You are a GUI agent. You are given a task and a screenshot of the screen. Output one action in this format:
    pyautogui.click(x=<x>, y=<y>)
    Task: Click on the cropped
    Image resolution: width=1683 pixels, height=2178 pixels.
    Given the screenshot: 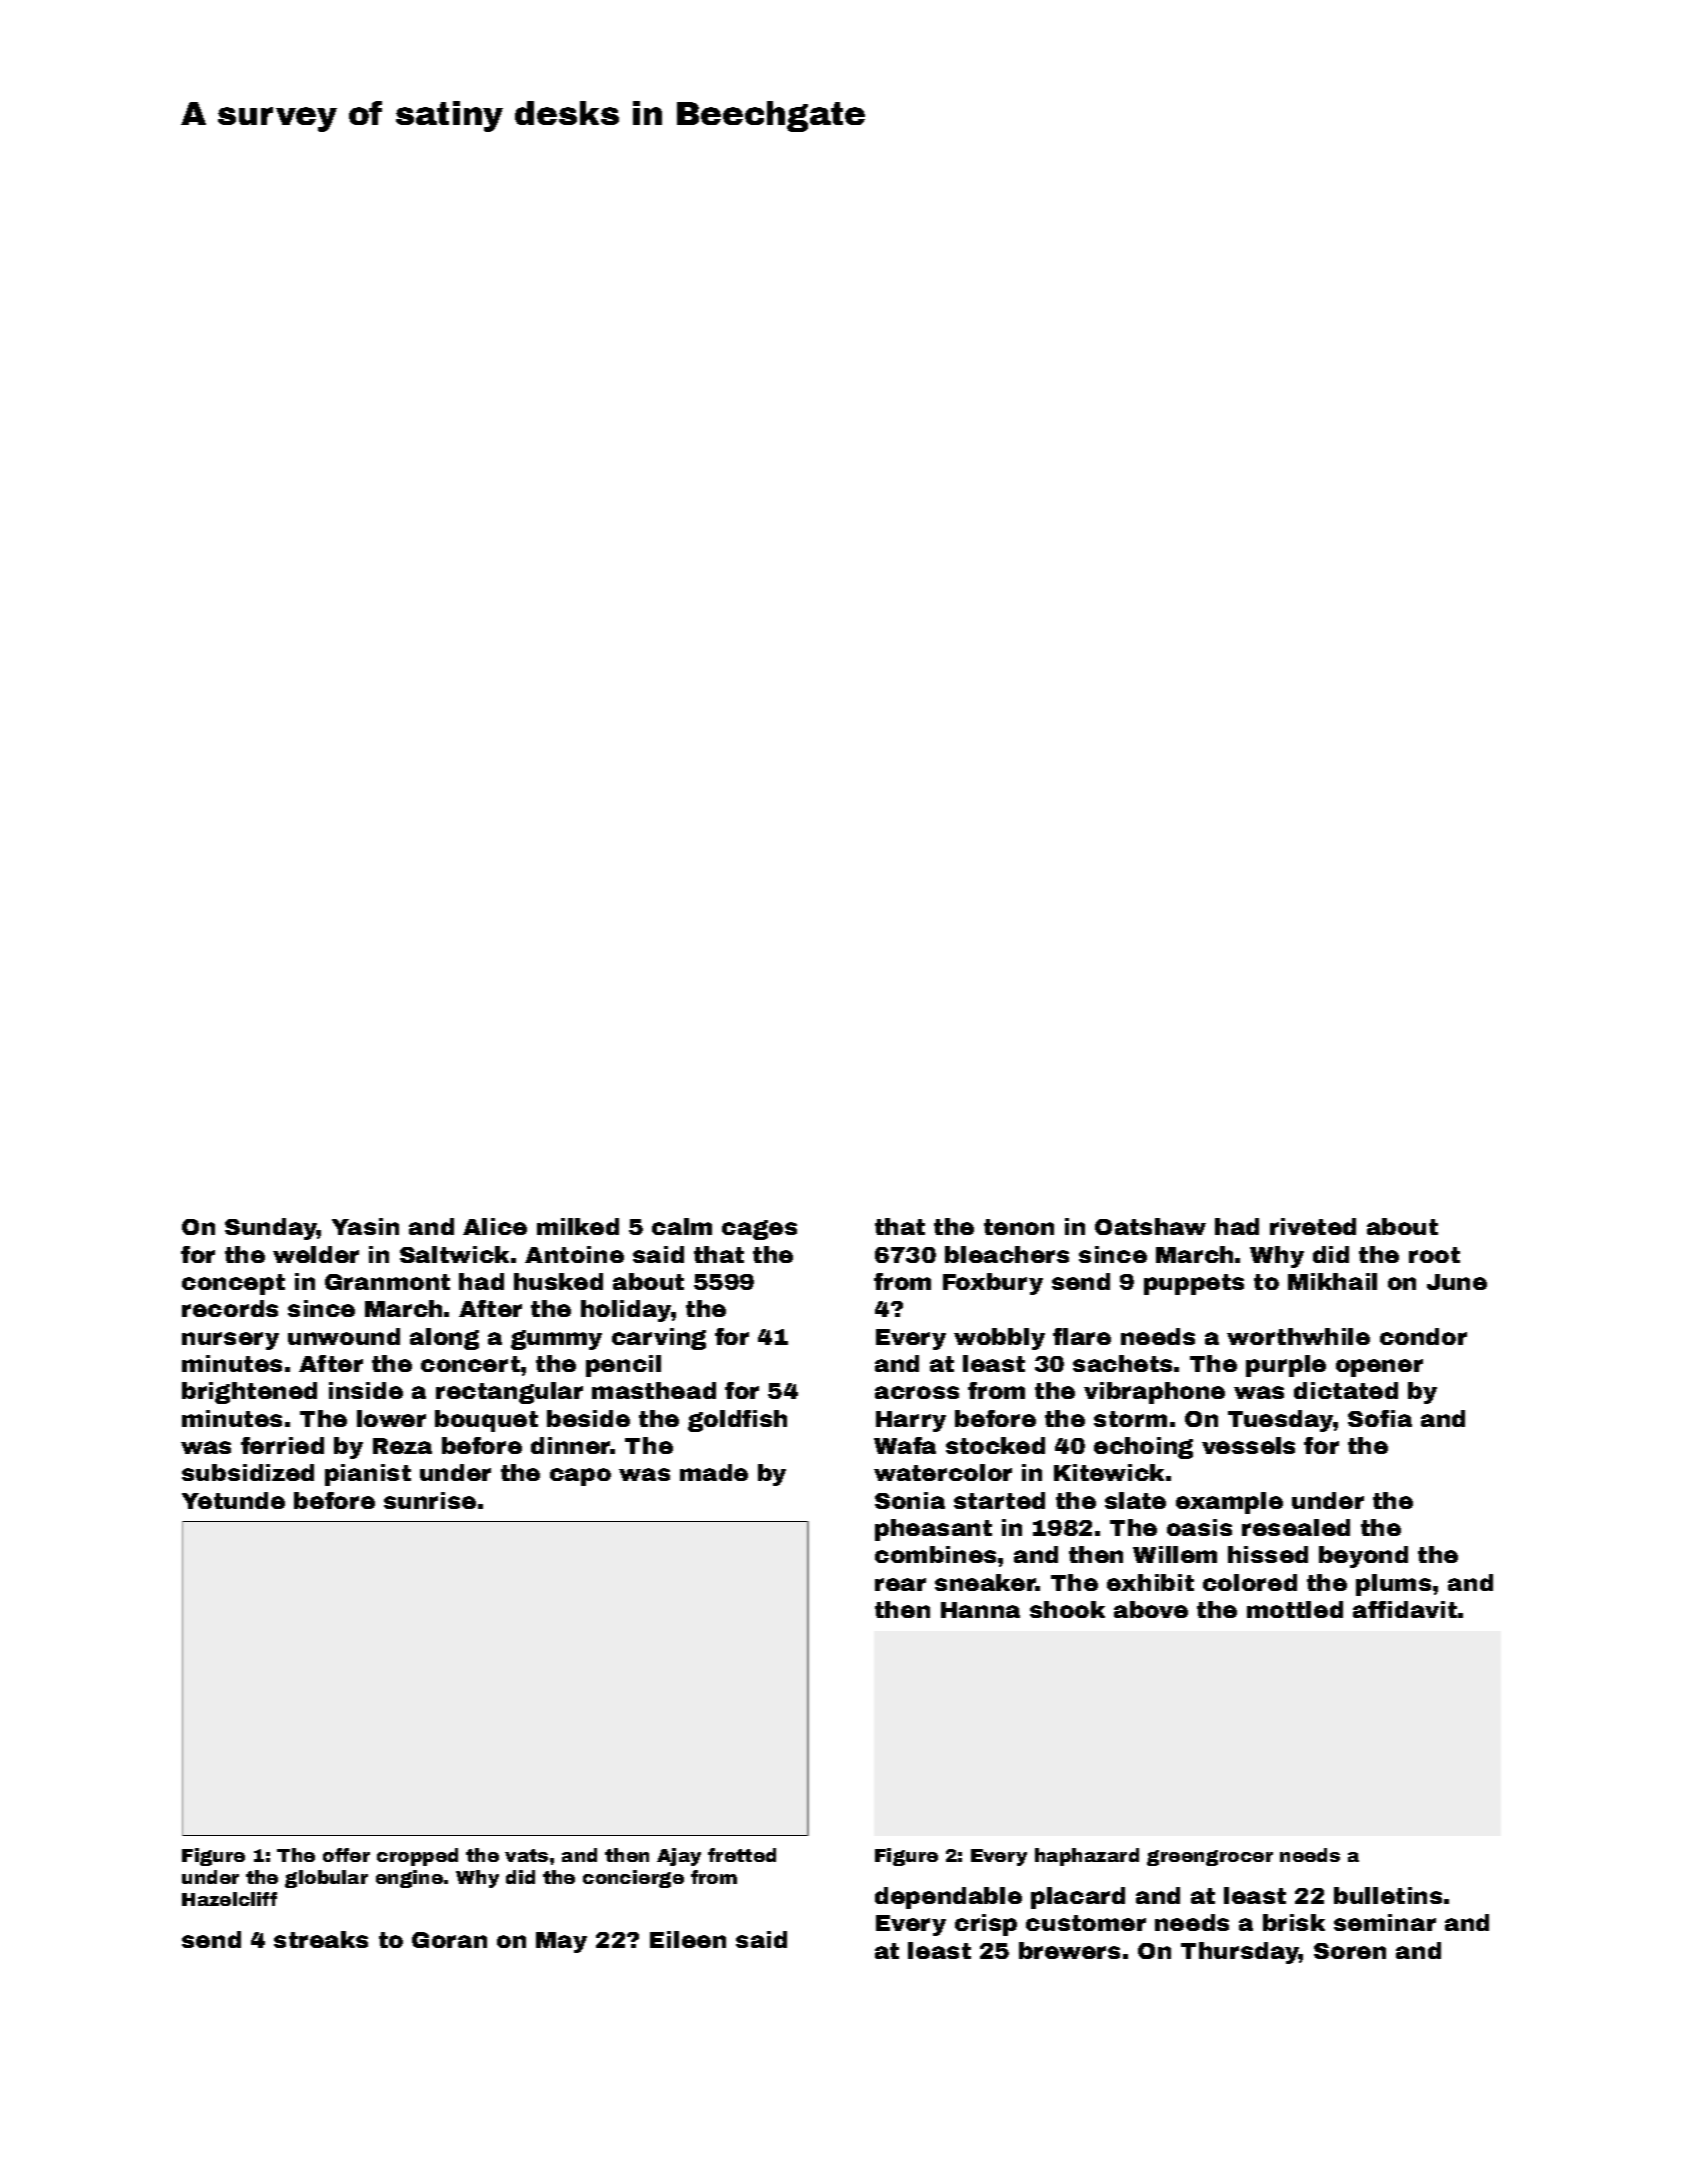 What is the action you would take?
    pyautogui.click(x=417, y=1857)
